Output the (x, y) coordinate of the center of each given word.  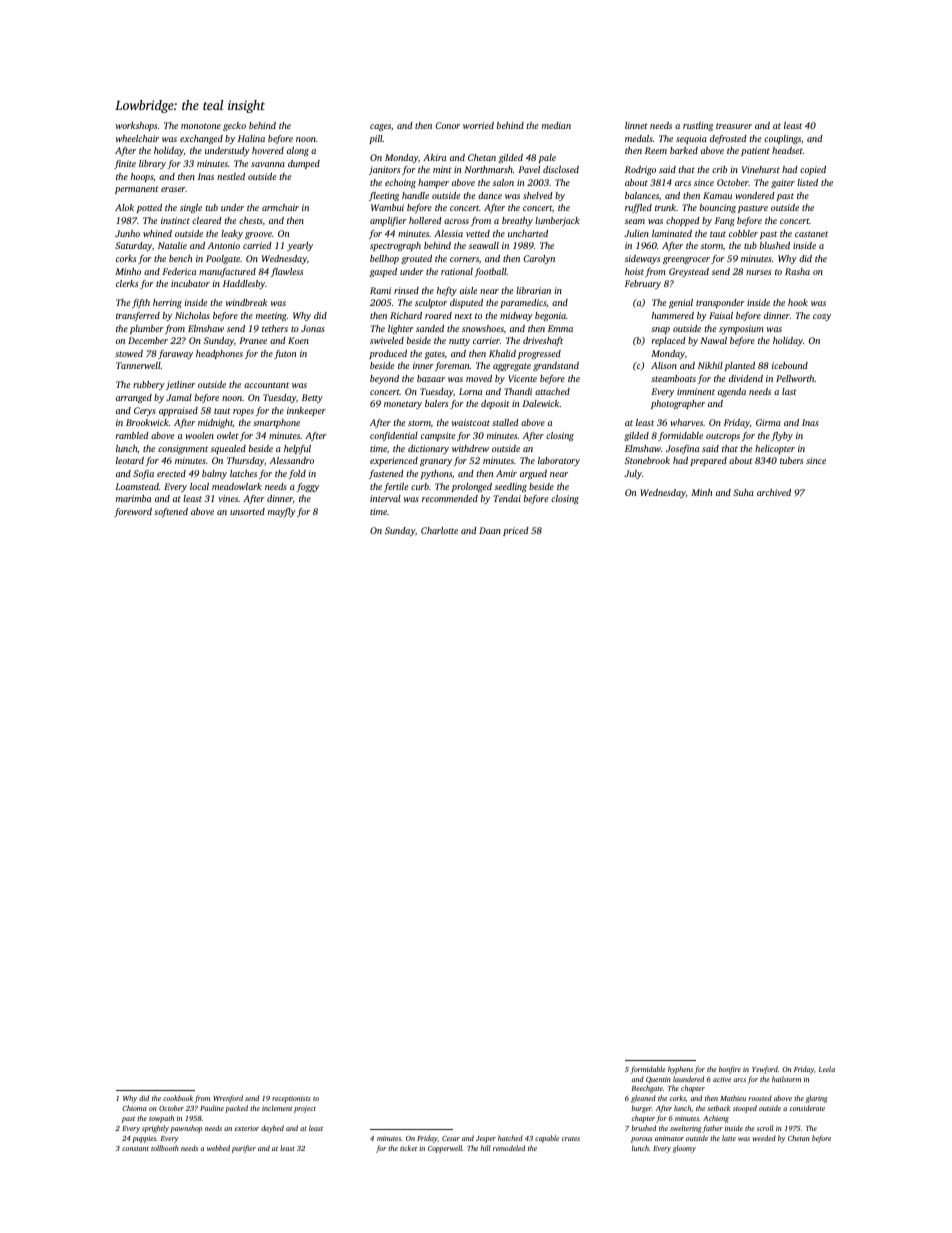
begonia (550, 316)
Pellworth (795, 378)
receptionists (291, 1099)
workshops (136, 126)
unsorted (247, 511)
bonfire (730, 1070)
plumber (147, 329)
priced (516, 531)
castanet (811, 234)
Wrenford (228, 1099)
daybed (272, 1129)
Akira (434, 157)
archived (774, 492)
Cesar (451, 1138)
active (722, 1080)
